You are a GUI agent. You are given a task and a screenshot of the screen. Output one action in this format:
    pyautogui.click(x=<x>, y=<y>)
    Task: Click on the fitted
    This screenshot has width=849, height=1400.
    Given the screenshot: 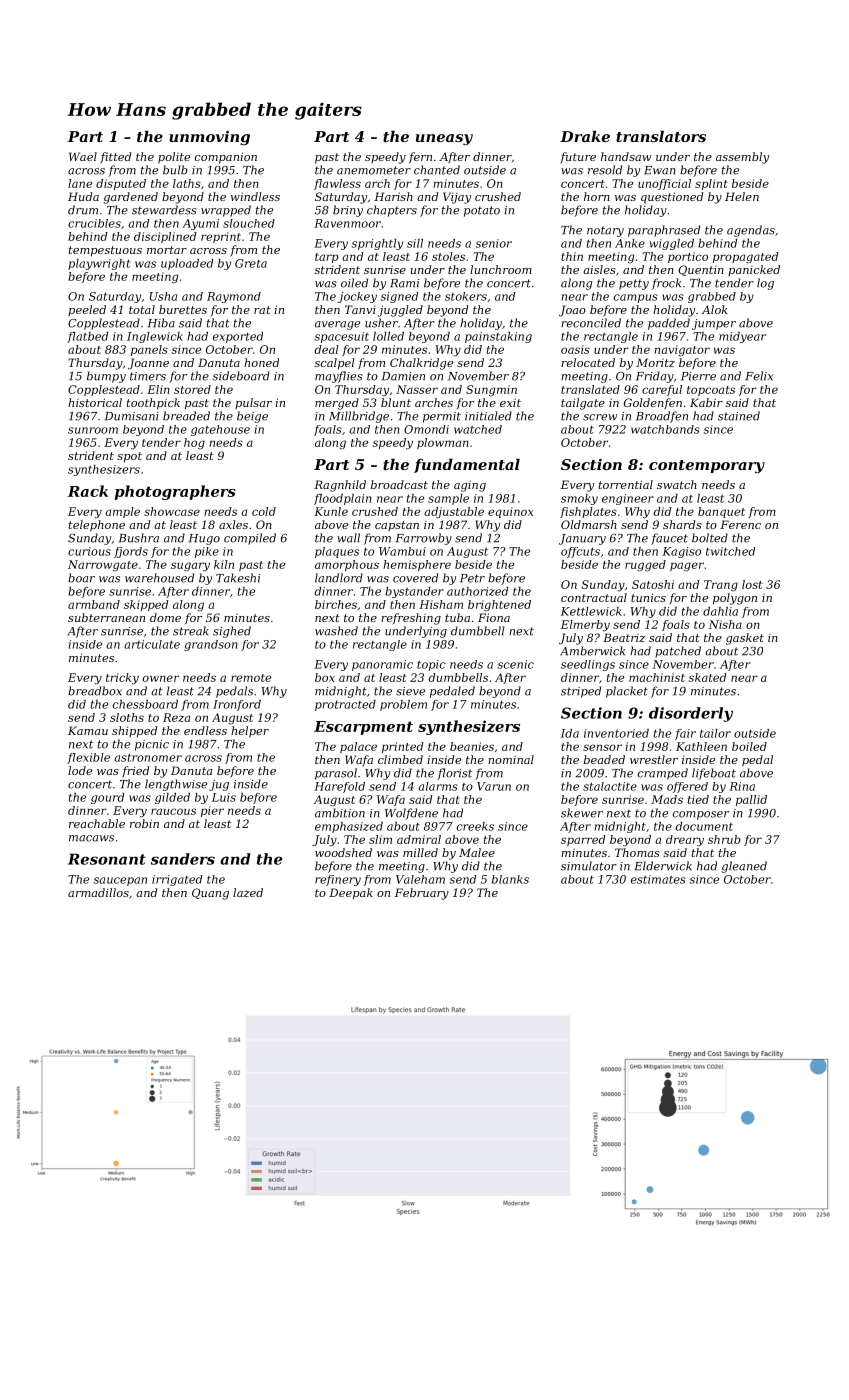 What is the action you would take?
    pyautogui.click(x=115, y=158)
